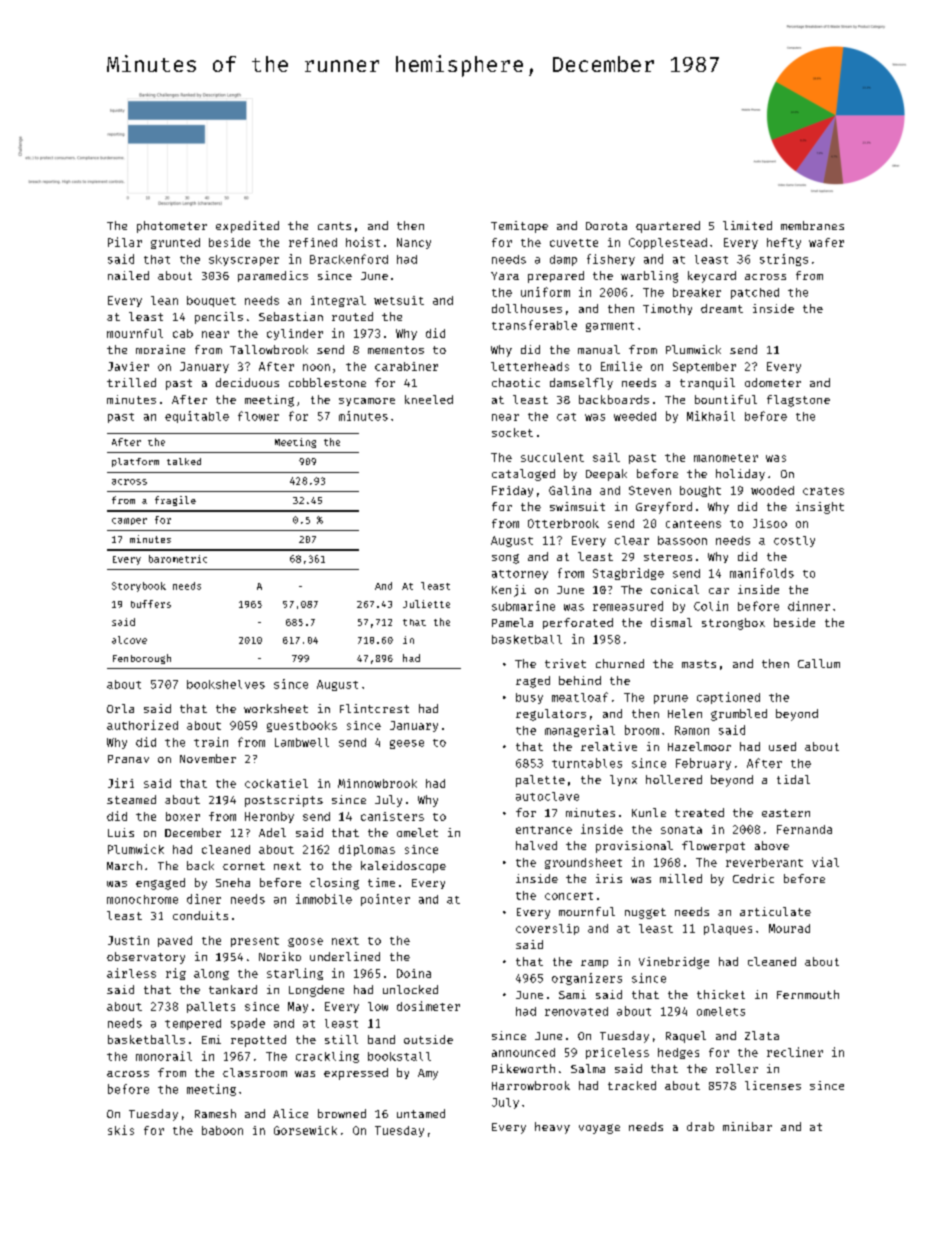 The image size is (952, 1233). What do you see at coordinates (563, 260) in the screenshot?
I see `damp` at bounding box center [563, 260].
